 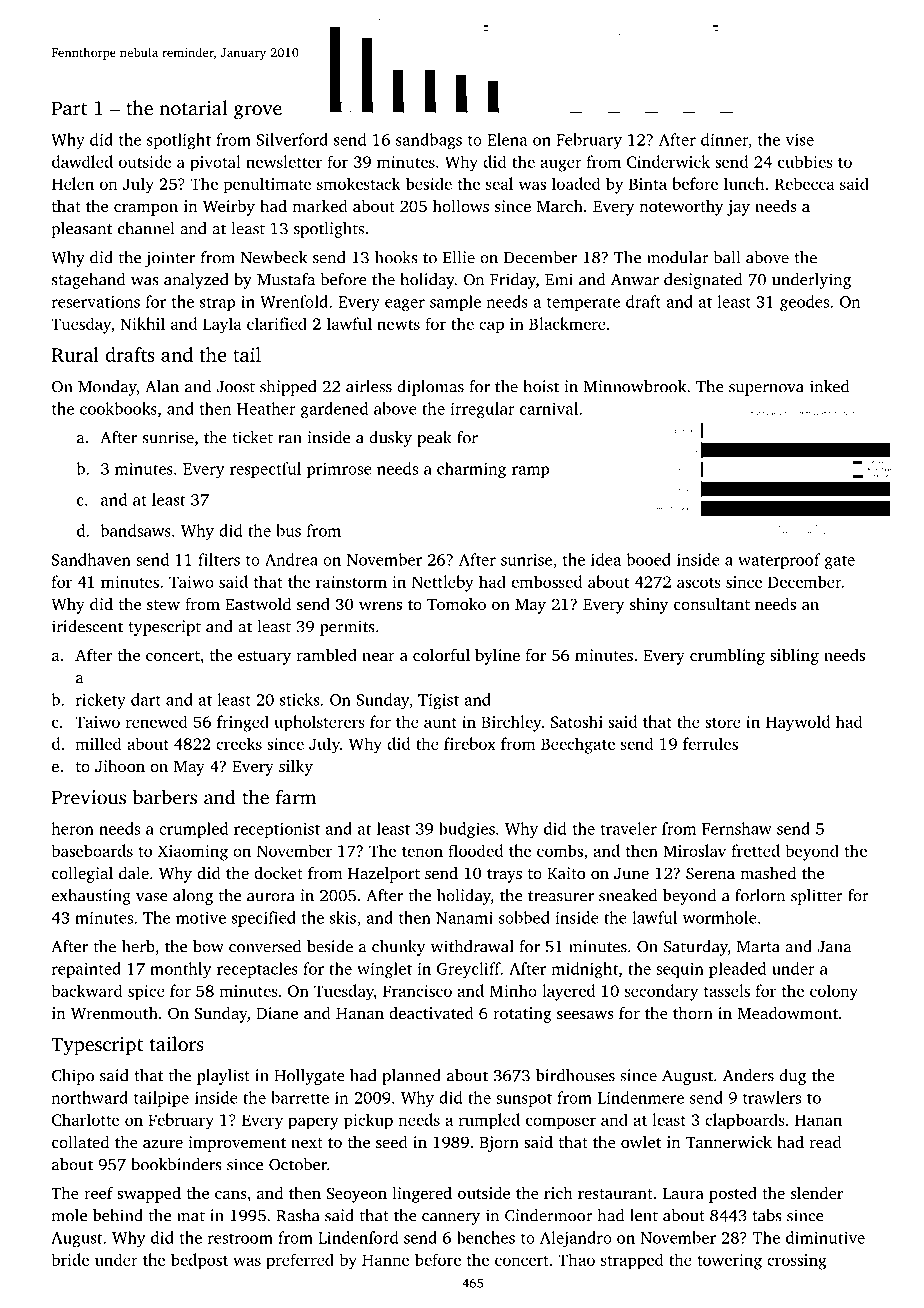 I want to click on sibling, so click(x=794, y=656).
